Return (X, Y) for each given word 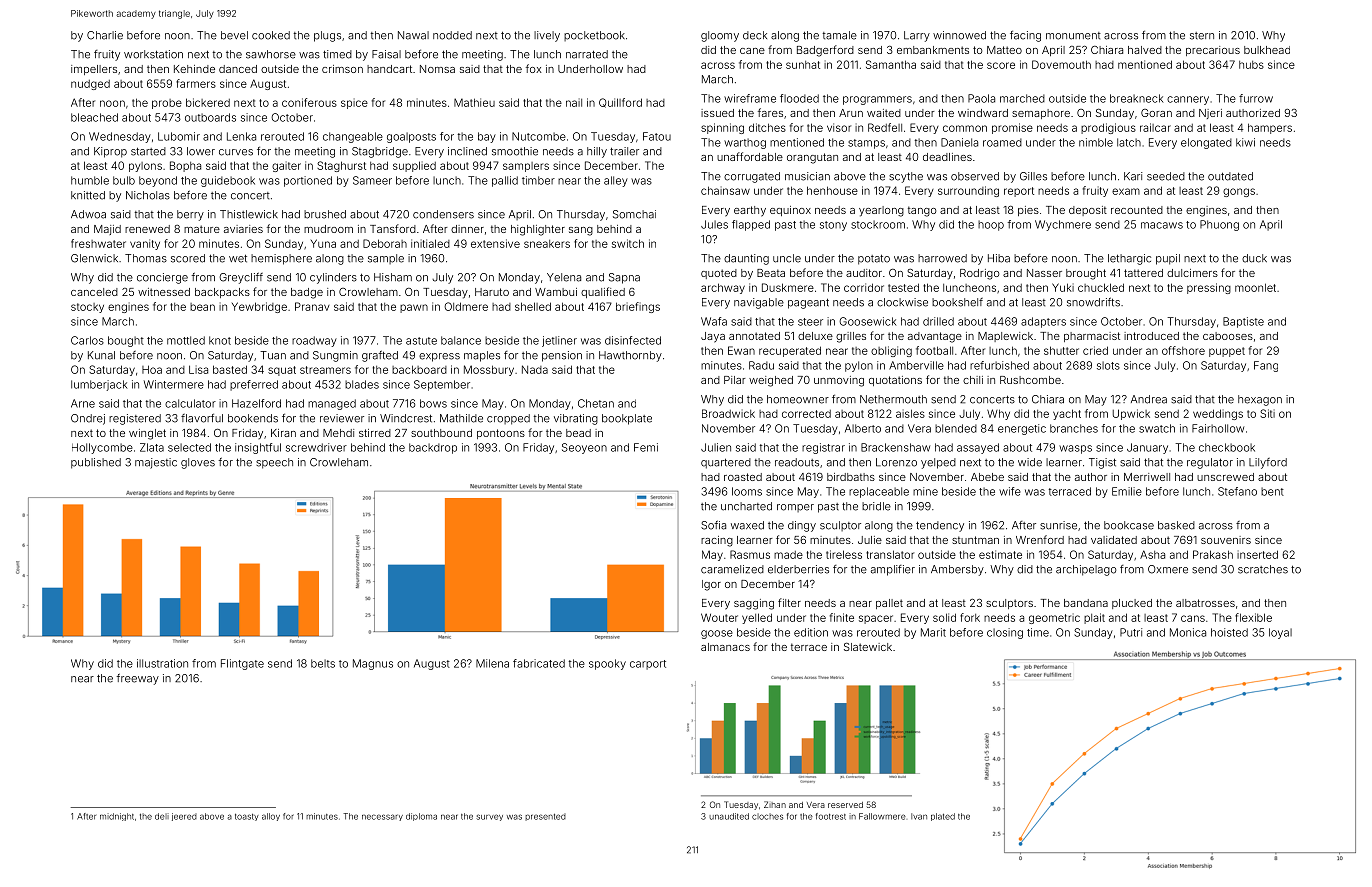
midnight (117, 817)
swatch (1157, 428)
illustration (162, 663)
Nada (535, 369)
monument (1073, 36)
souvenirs (1226, 540)
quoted (719, 274)
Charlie (105, 35)
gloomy (720, 36)
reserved (845, 805)
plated (943, 817)
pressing (1209, 288)
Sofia (713, 525)
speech (274, 463)
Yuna (323, 243)
